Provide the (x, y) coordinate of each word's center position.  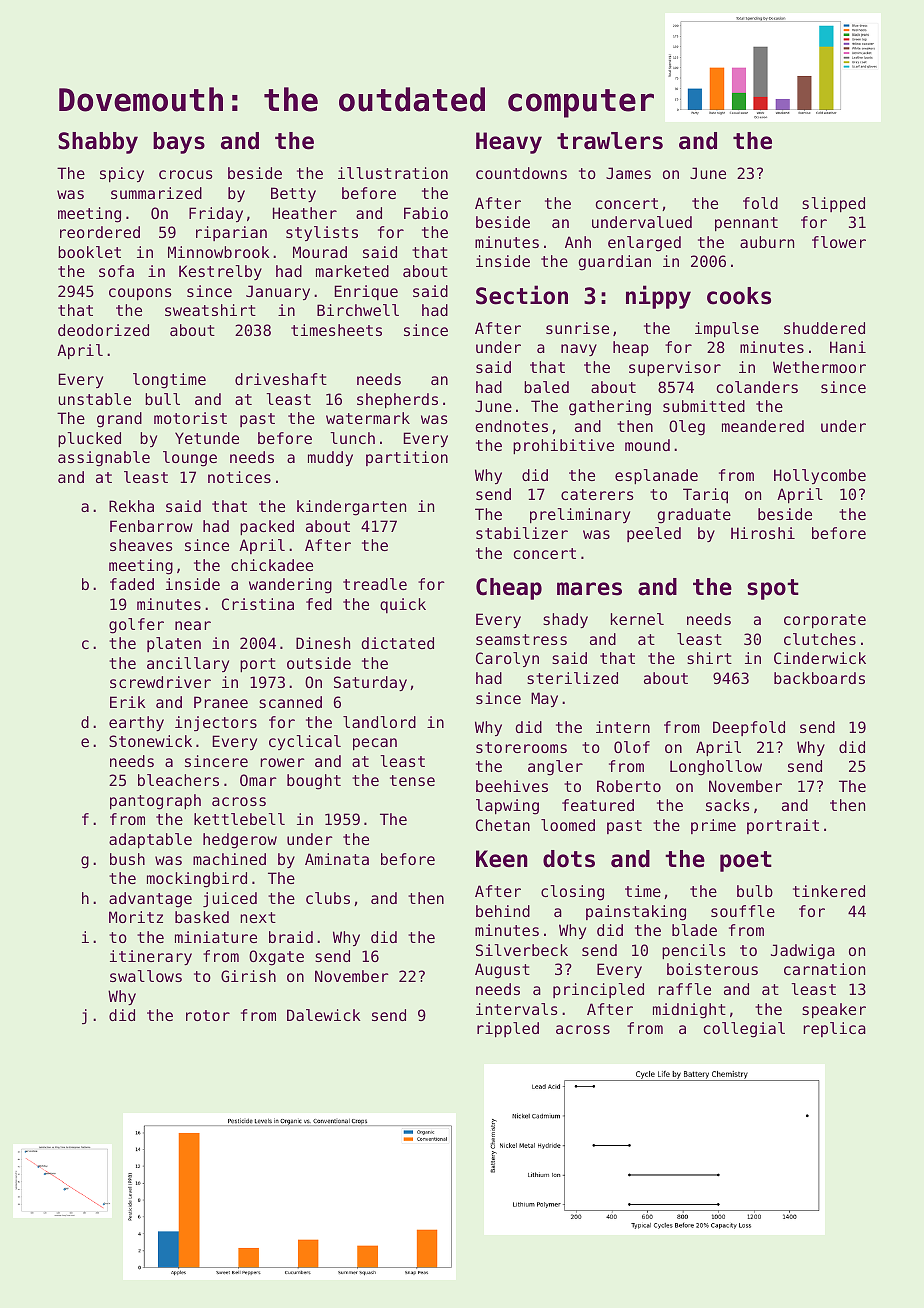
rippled (508, 1029)
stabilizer (522, 533)
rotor (208, 1015)
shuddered (824, 328)
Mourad (320, 252)
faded (132, 584)
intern (623, 727)
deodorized (103, 330)
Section (522, 295)
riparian (231, 233)
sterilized (572, 678)
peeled (654, 534)
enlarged (644, 244)
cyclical (305, 742)
